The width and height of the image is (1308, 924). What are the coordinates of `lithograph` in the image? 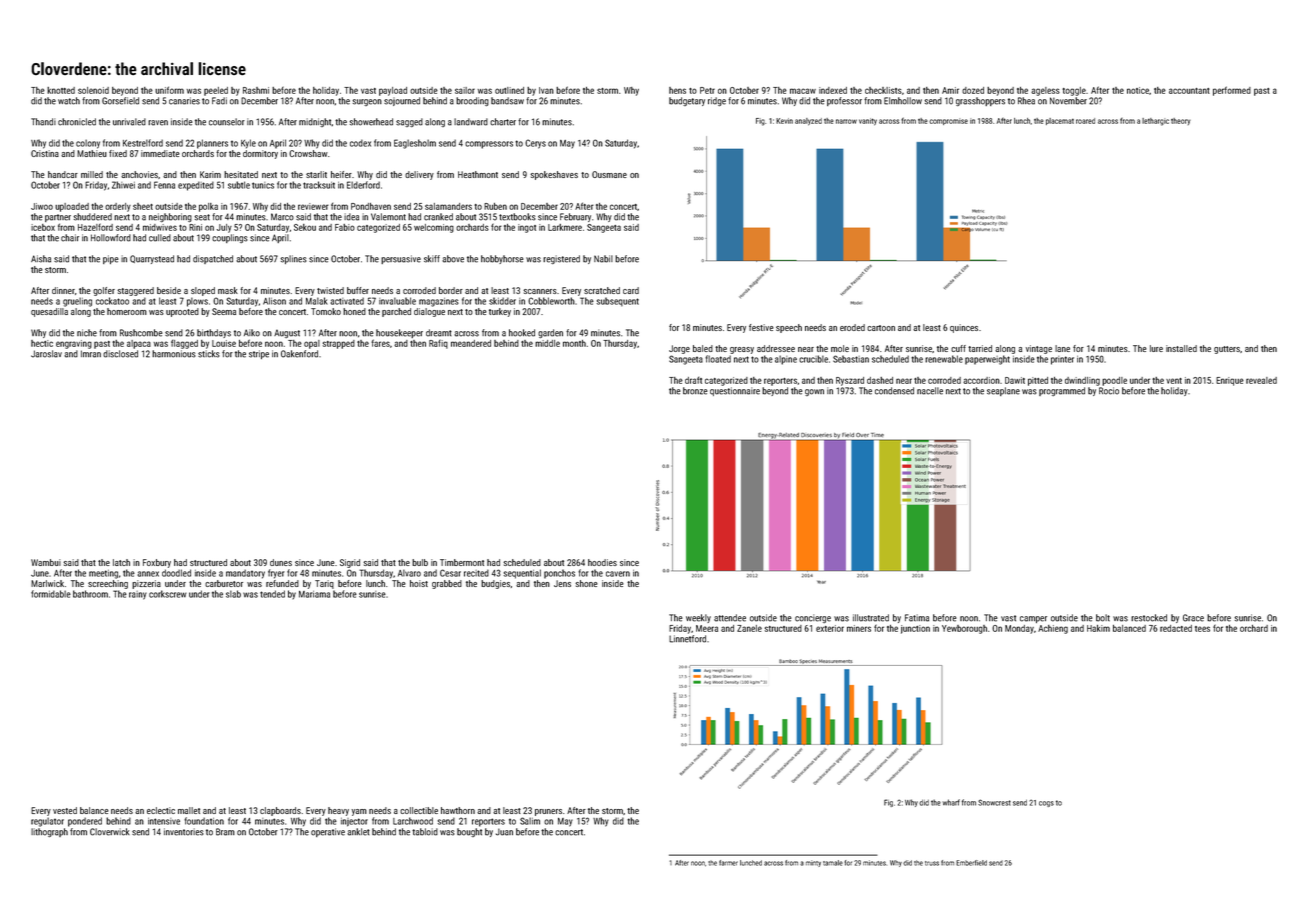 It's located at (49, 832).
